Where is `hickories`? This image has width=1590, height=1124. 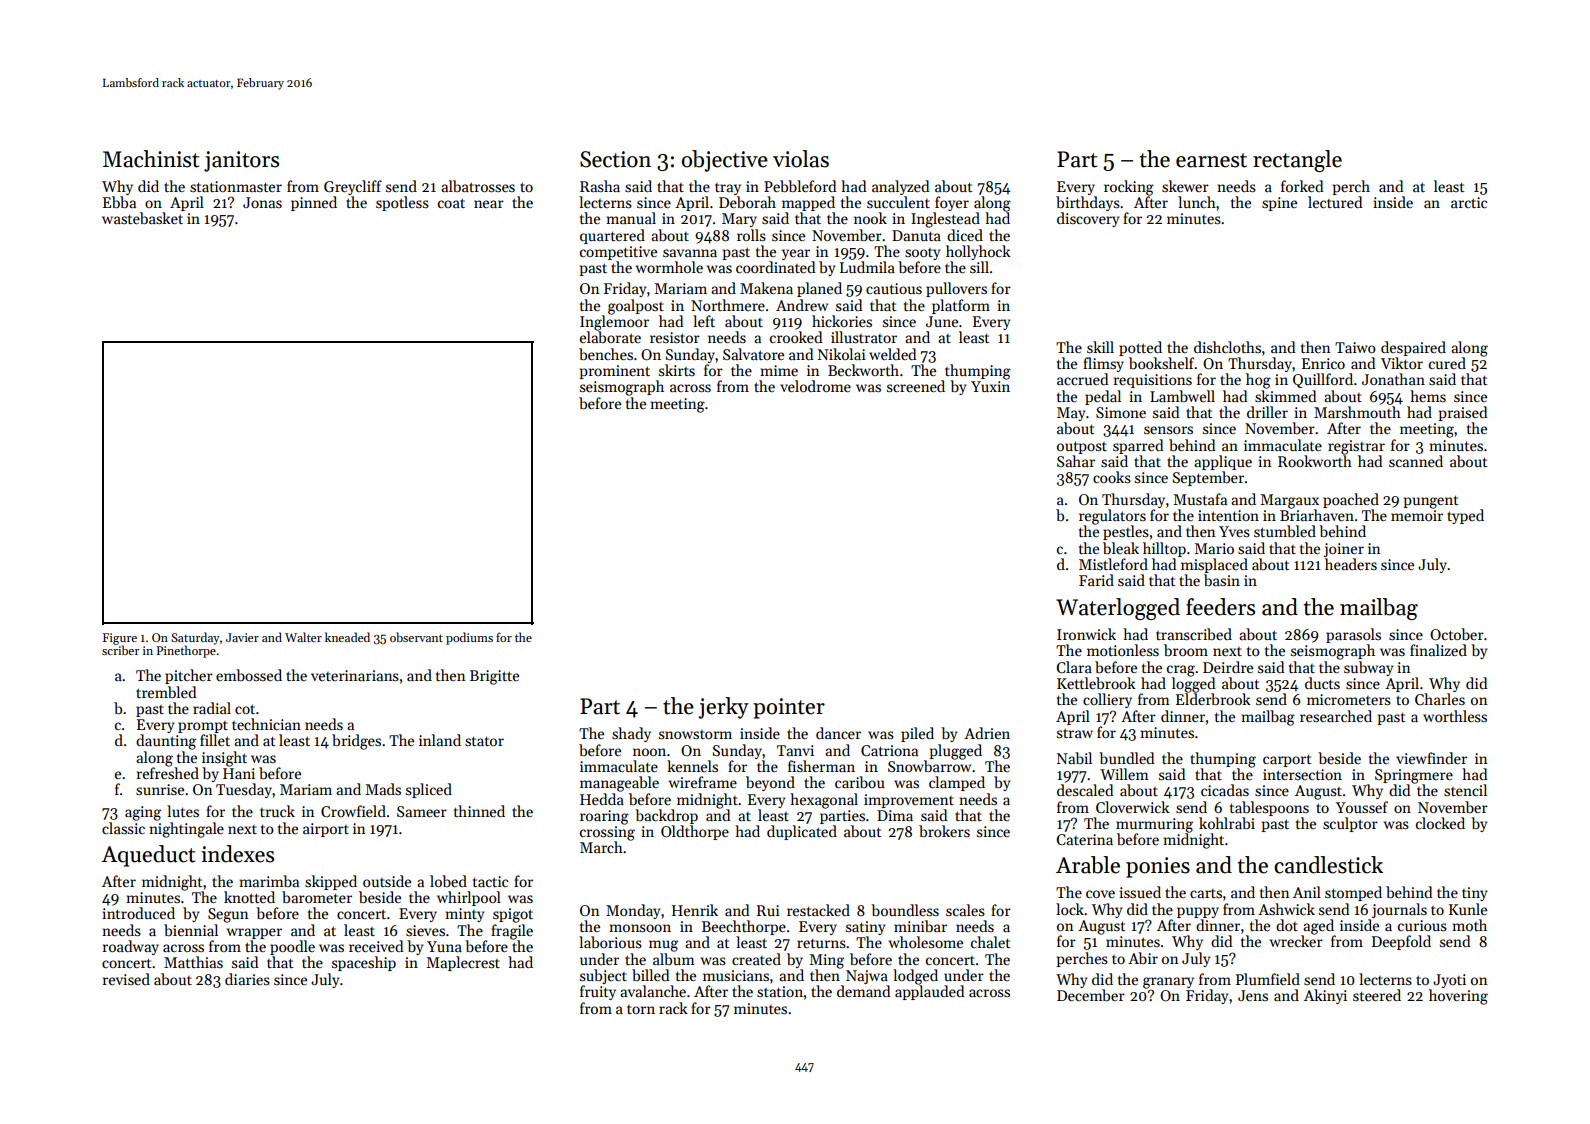
hickories is located at coordinates (842, 321).
